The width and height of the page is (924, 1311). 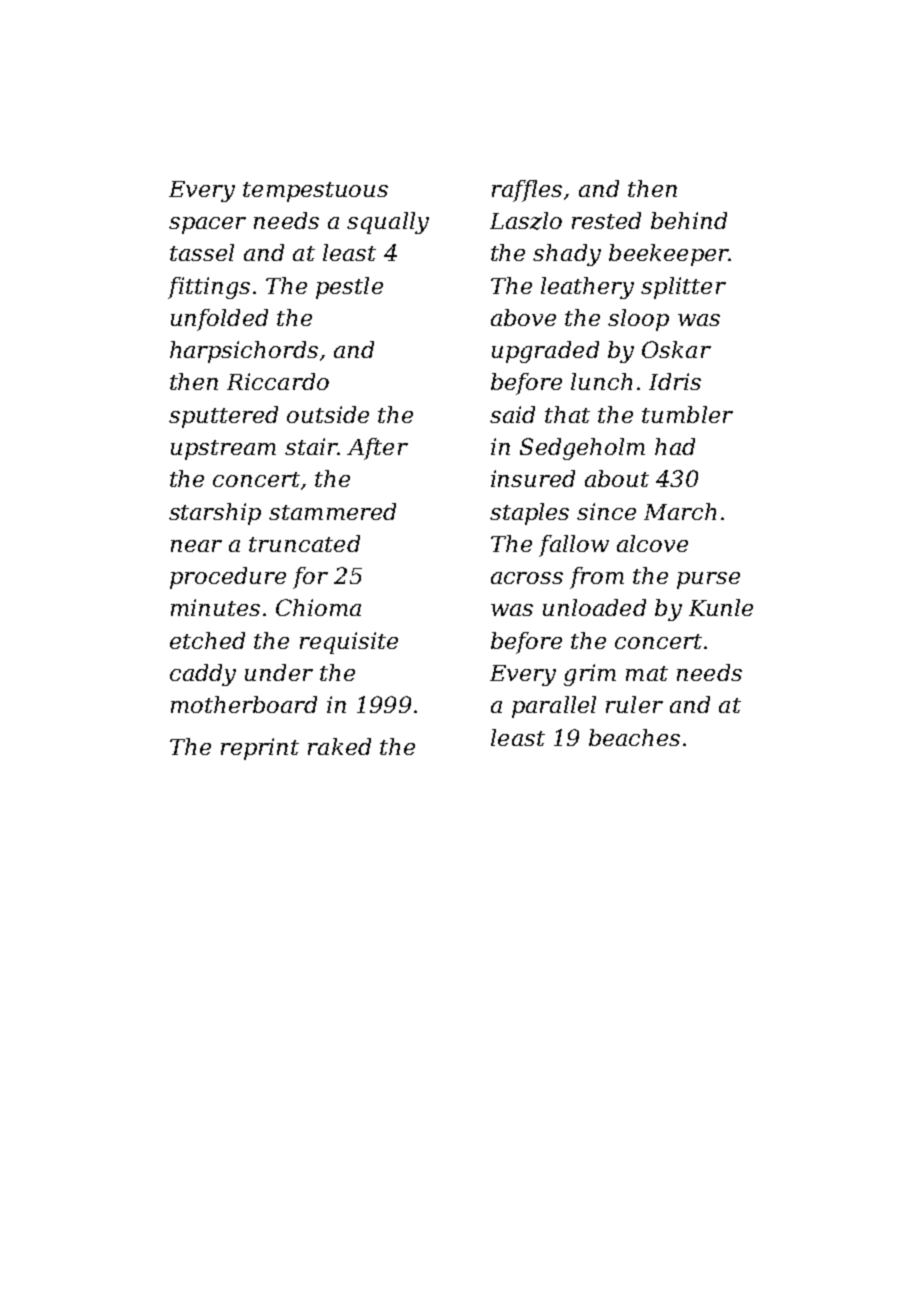 I want to click on raffles, so click(x=527, y=191).
